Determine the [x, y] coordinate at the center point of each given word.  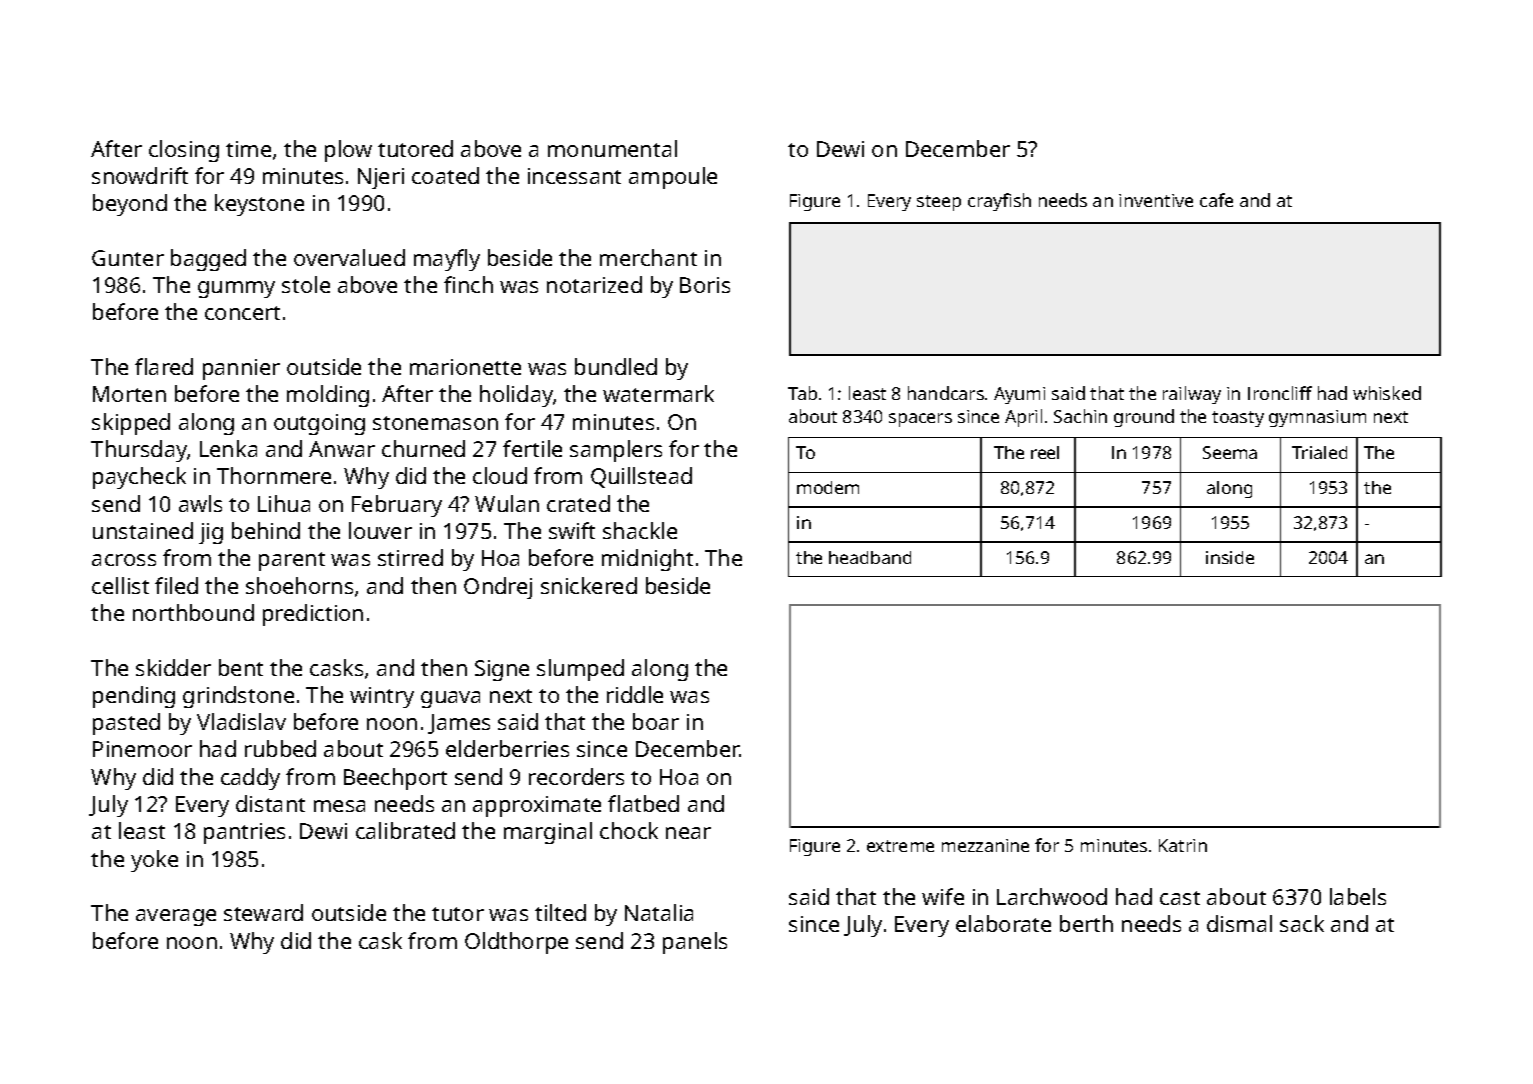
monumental [612, 148]
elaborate [1003, 923]
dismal [1239, 923]
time [248, 149]
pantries [244, 833]
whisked [1387, 393]
